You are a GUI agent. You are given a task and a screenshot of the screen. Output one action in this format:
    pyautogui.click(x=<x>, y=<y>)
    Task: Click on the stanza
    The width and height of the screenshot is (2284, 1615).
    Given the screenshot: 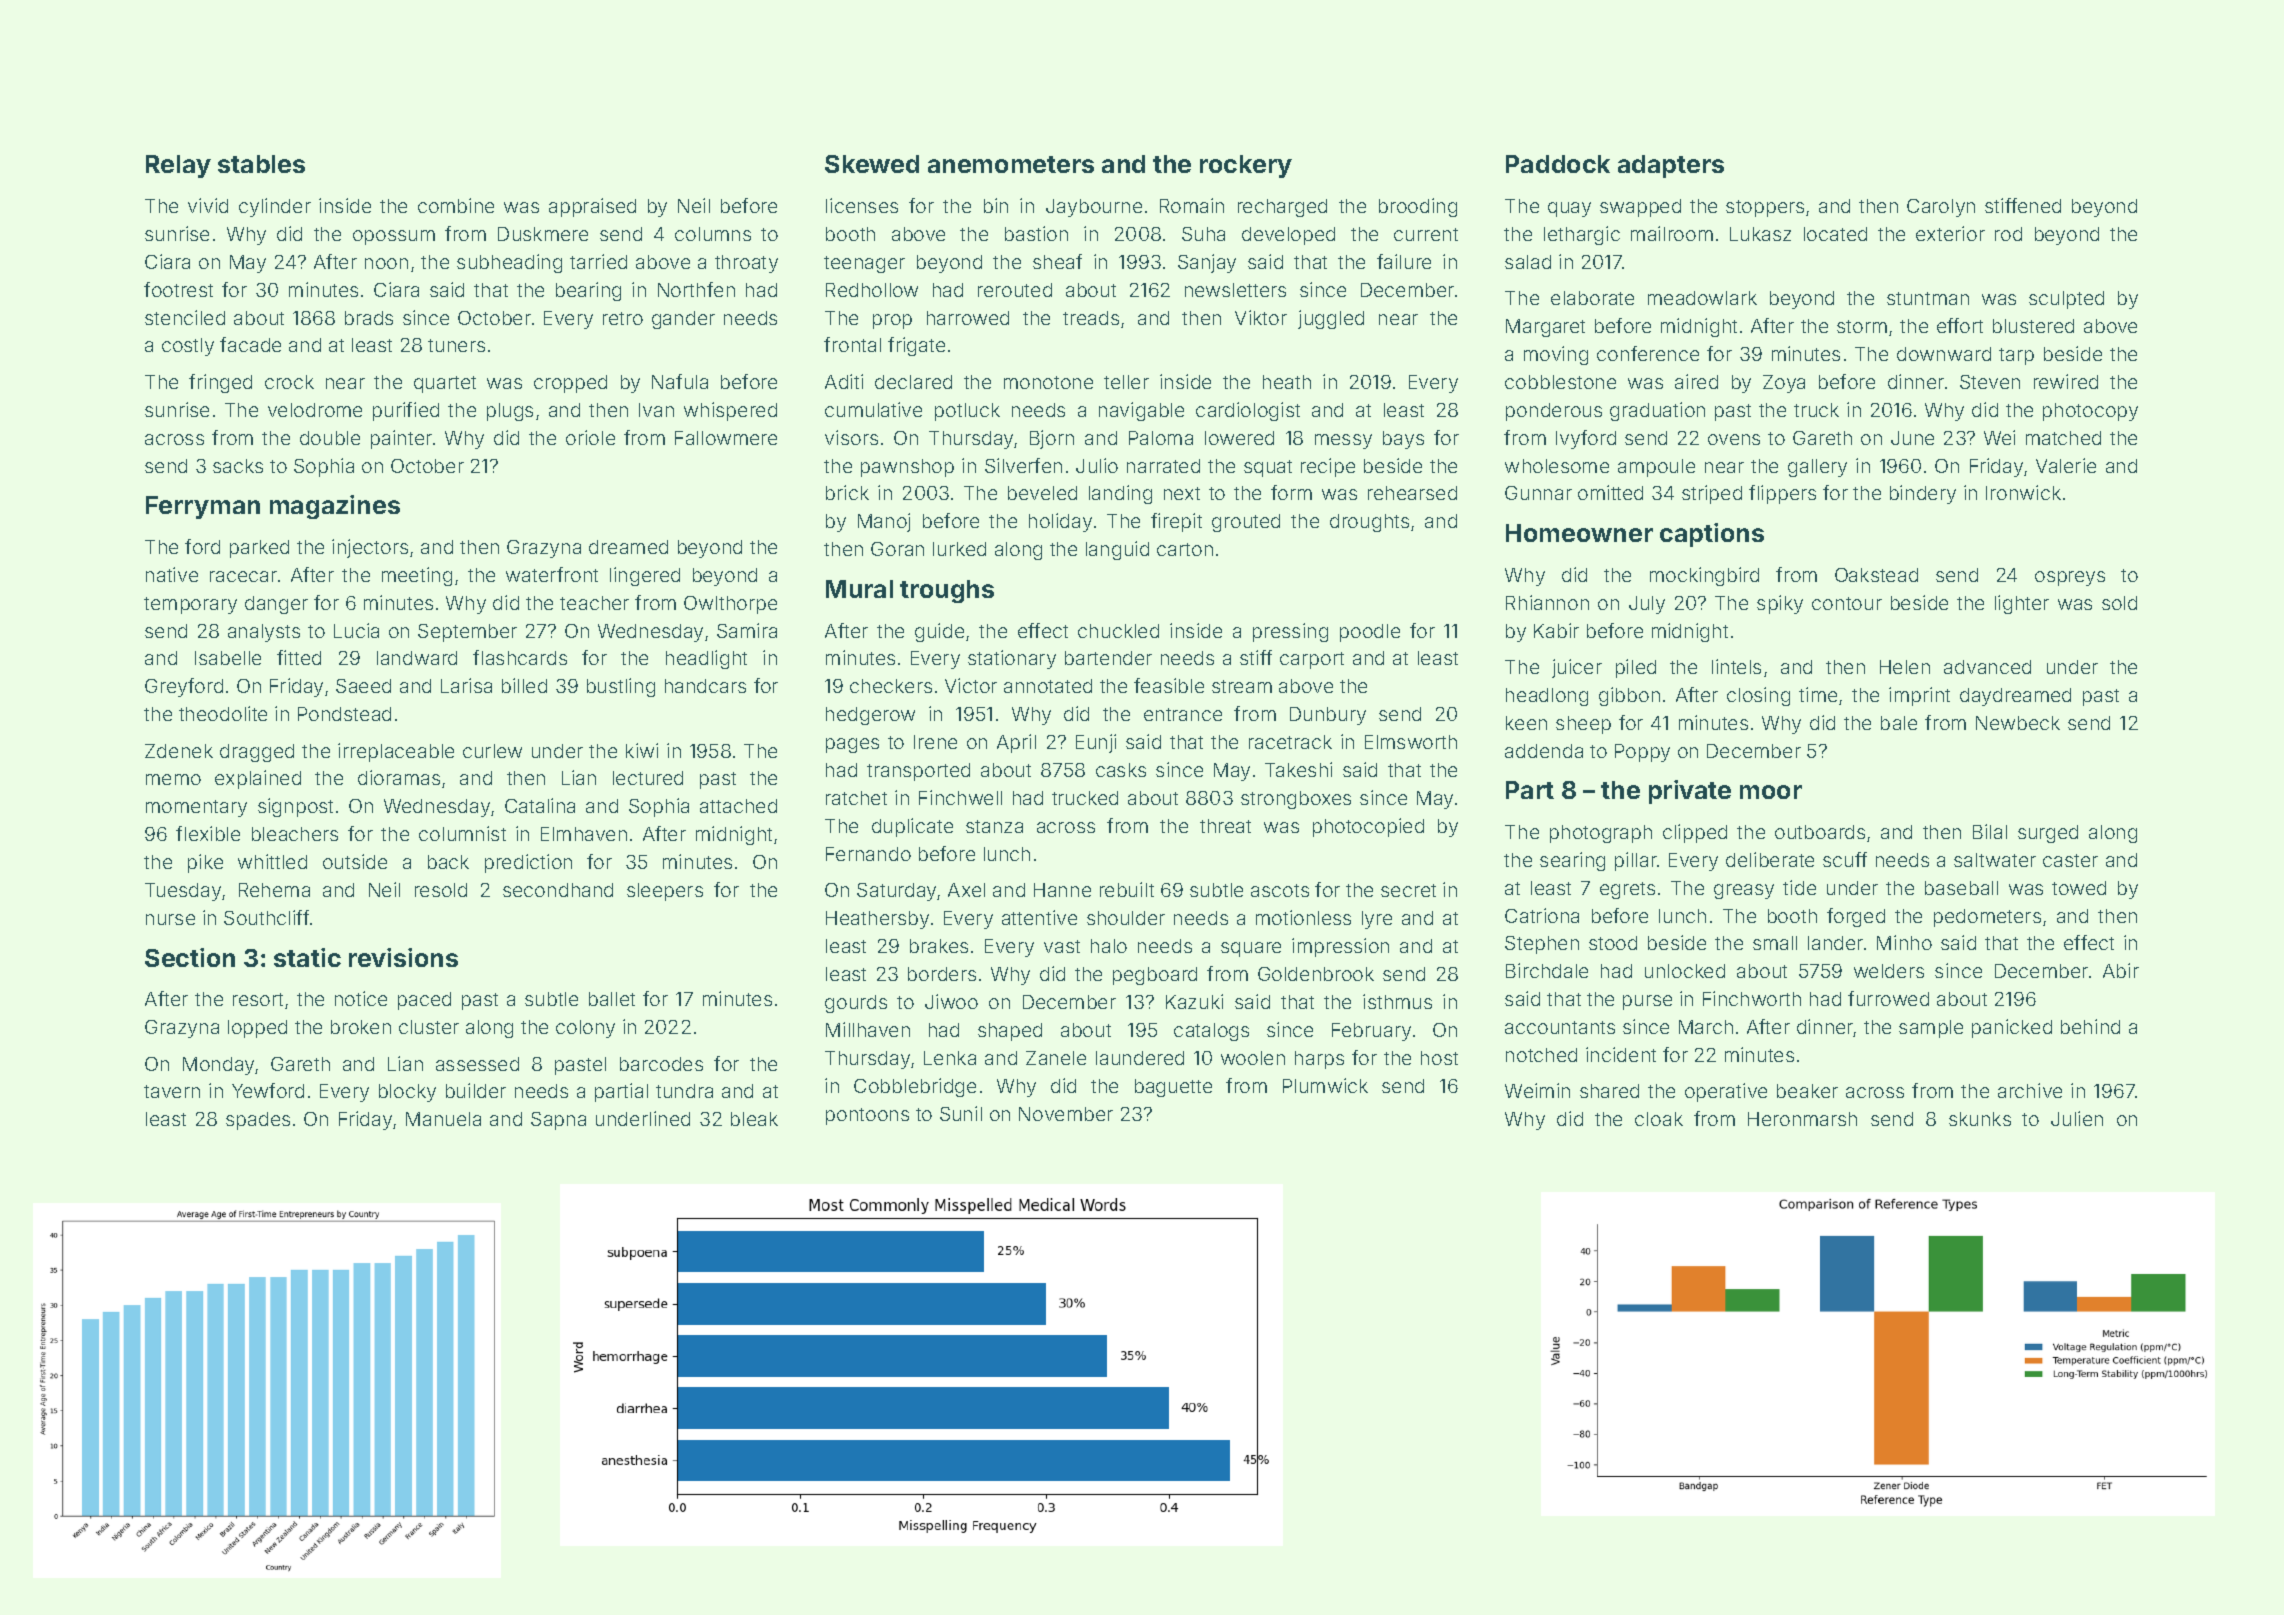 What is the action you would take?
    pyautogui.click(x=994, y=826)
